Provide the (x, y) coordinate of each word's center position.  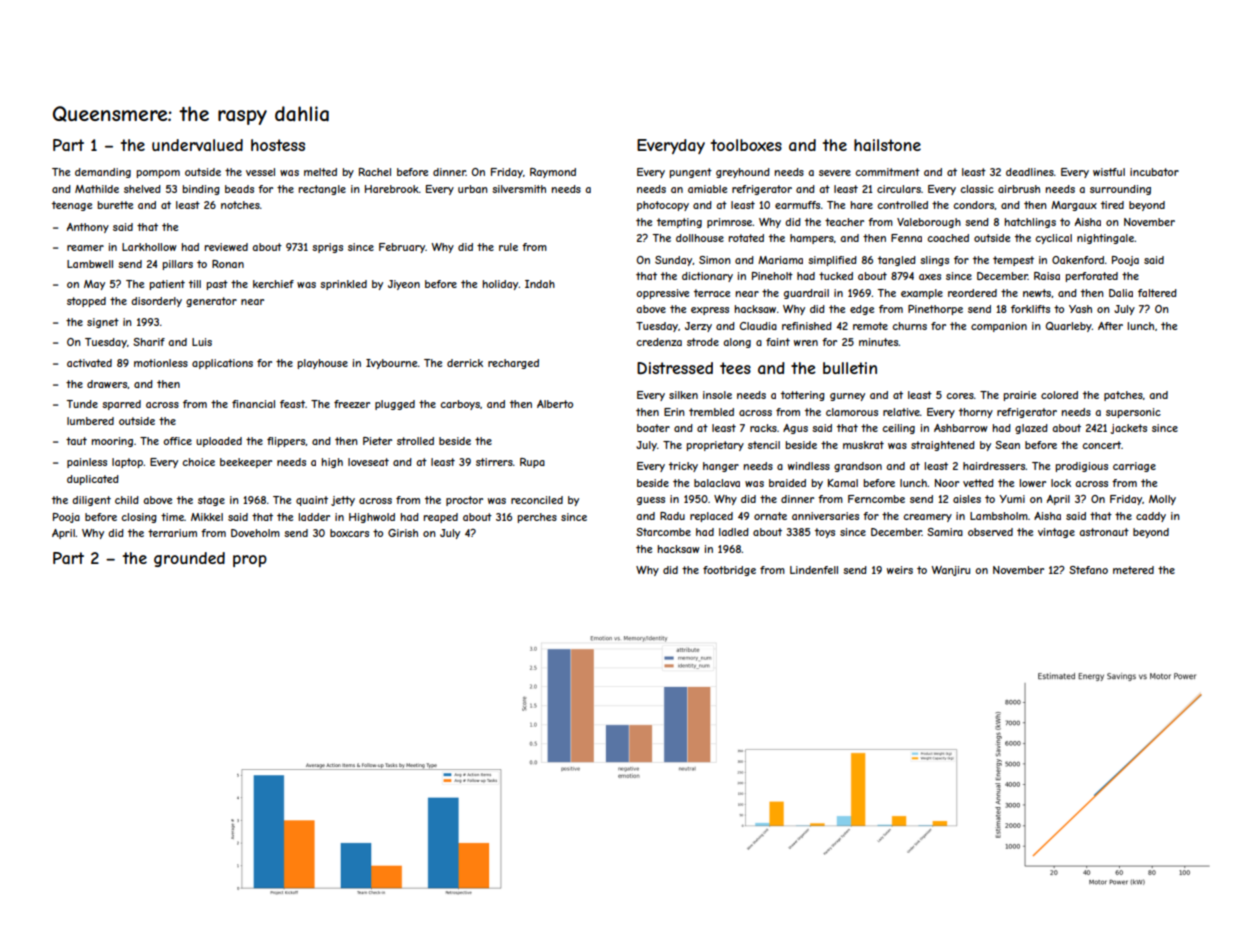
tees (735, 368)
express (710, 311)
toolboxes (746, 145)
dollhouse (700, 238)
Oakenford (1078, 260)
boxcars (349, 533)
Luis (202, 342)
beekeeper (246, 463)
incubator (1154, 172)
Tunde (82, 404)
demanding (103, 173)
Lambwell (90, 264)
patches (1123, 396)
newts (1037, 293)
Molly (1162, 500)
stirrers (494, 462)
